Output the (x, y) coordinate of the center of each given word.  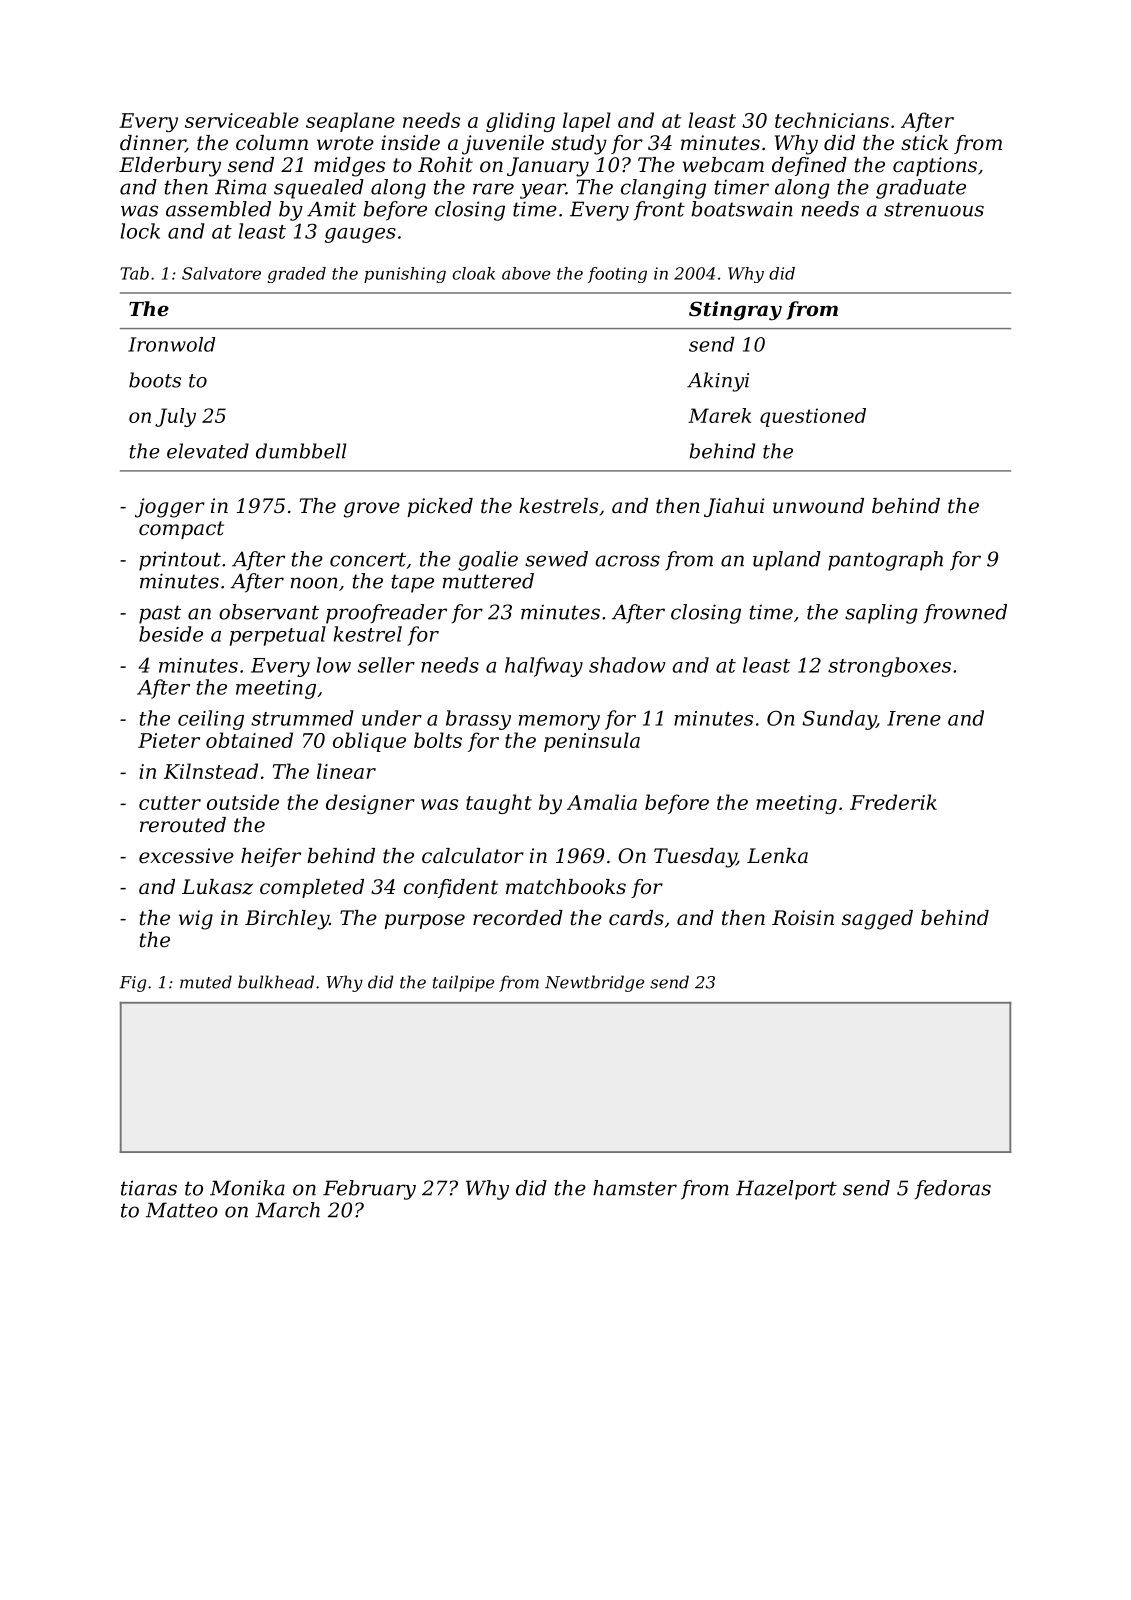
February (369, 1190)
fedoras (953, 1190)
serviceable (242, 120)
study (579, 145)
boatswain (742, 209)
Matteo (182, 1210)
